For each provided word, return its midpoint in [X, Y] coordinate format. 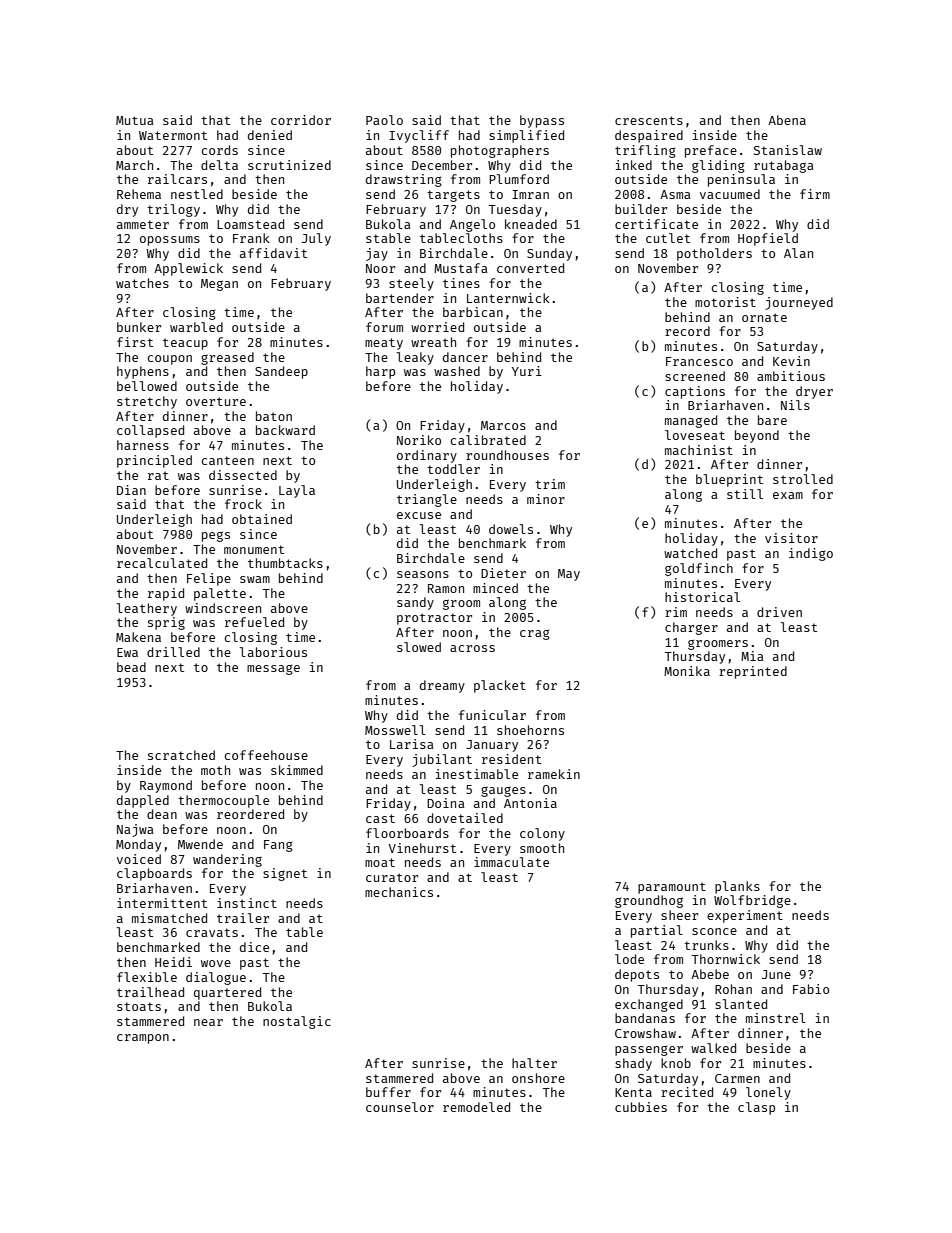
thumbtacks [285, 563]
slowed [419, 647]
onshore [538, 1078]
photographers [500, 151]
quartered [227, 993]
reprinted [753, 672]
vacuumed [730, 194]
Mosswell [395, 730]
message [273, 669]
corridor [301, 120]
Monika [687, 671]
